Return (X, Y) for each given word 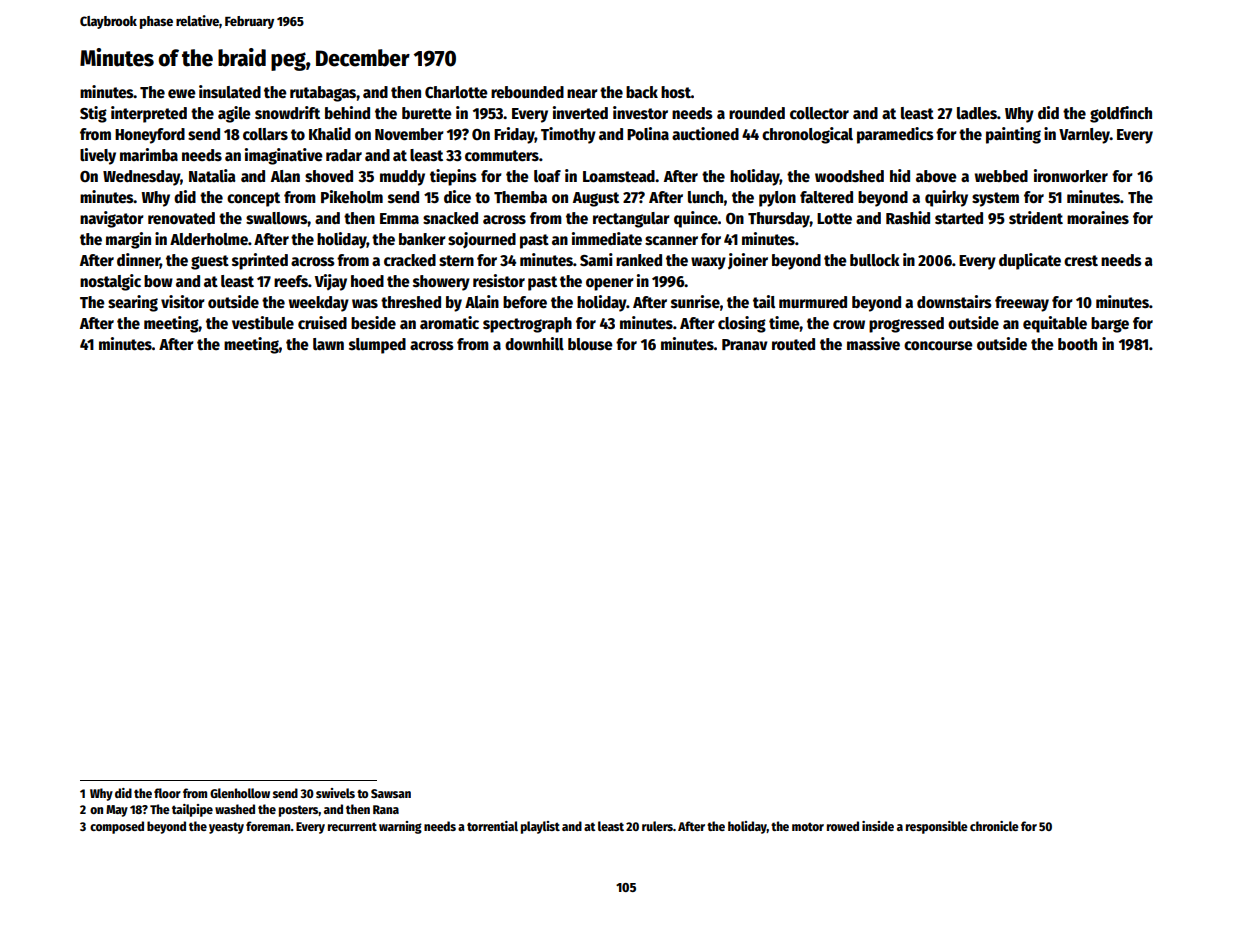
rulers (657, 826)
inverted (580, 113)
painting (1013, 135)
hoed (367, 281)
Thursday (779, 220)
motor (808, 826)
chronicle (994, 826)
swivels (335, 793)
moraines (1098, 217)
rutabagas (323, 94)
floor (167, 793)
